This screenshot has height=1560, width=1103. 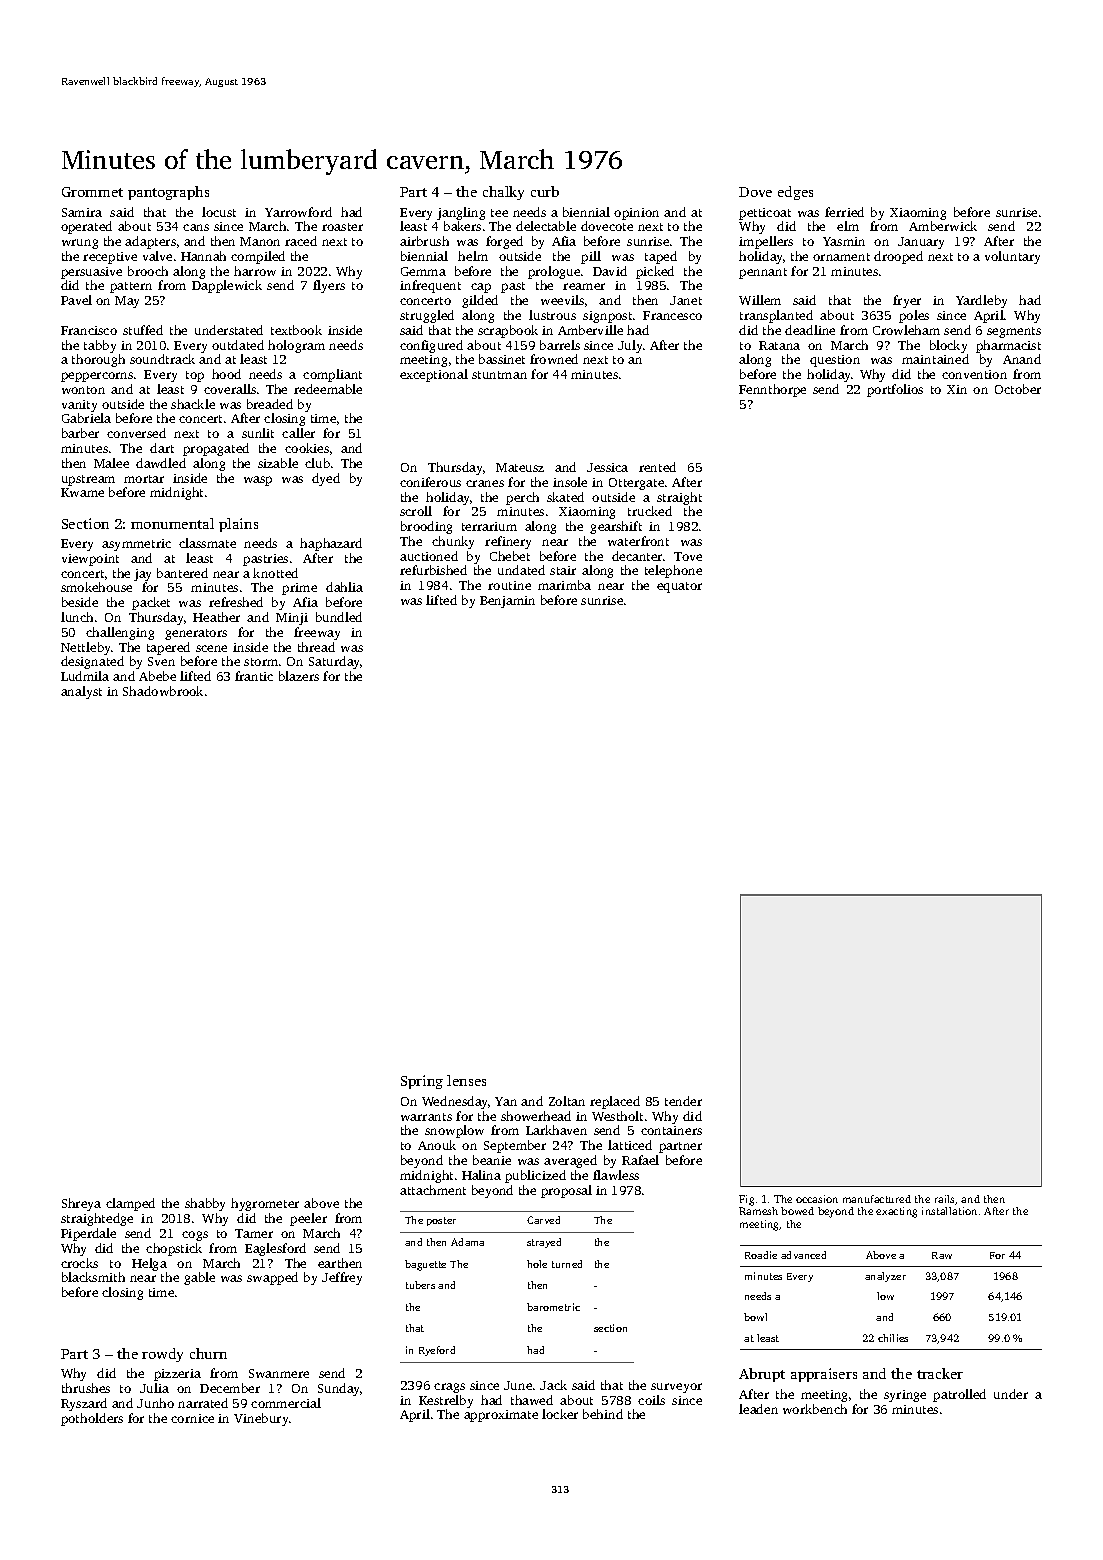 What do you see at coordinates (671, 1130) in the screenshot?
I see `containers` at bounding box center [671, 1130].
